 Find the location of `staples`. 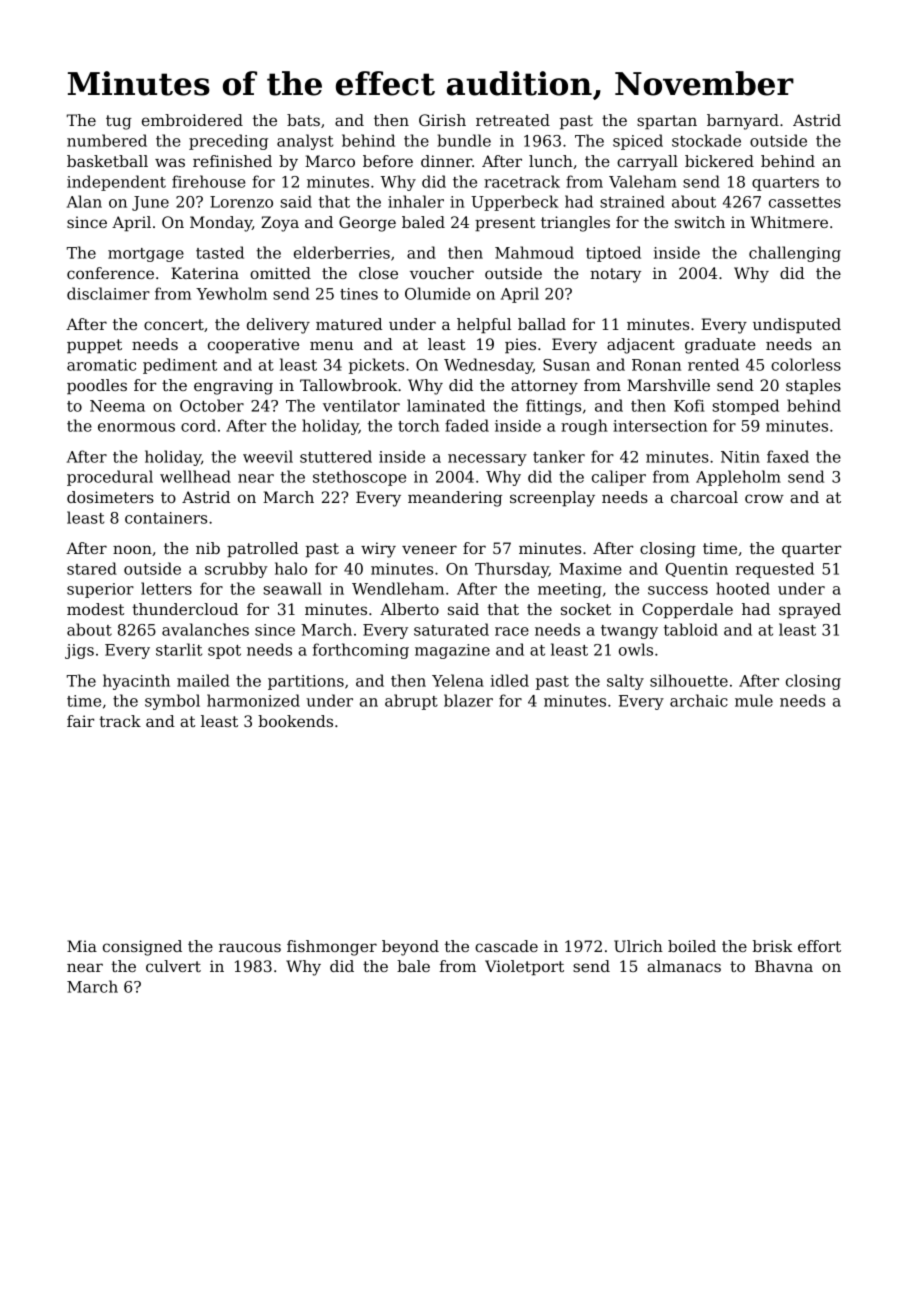

staples is located at coordinates (813, 387).
